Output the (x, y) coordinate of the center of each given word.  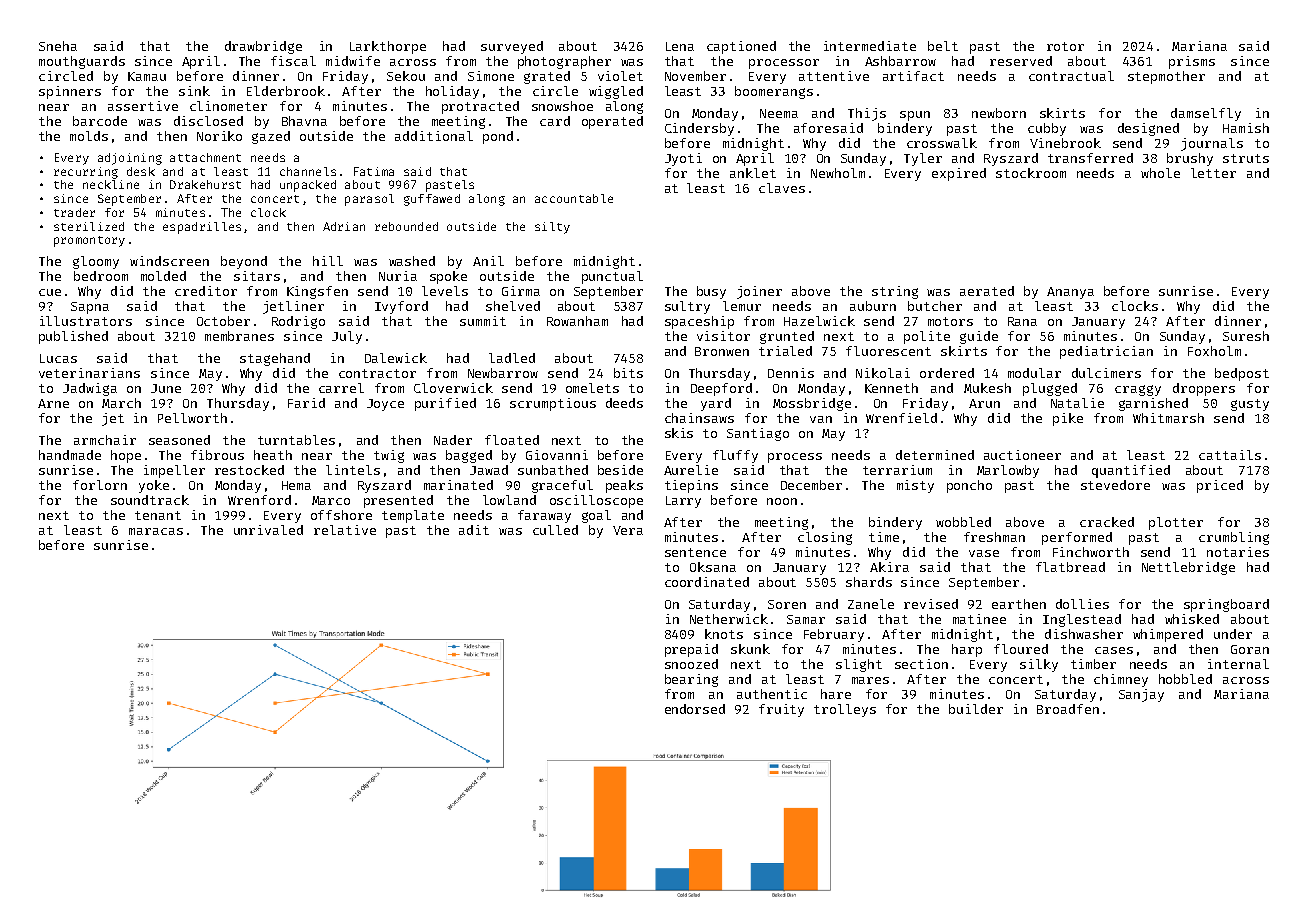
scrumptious (553, 404)
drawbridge (263, 47)
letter (1213, 173)
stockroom (1031, 173)
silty (552, 228)
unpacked (308, 186)
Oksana (713, 567)
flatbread (1070, 567)
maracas (156, 531)
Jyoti (683, 159)
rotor (1065, 46)
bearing (691, 680)
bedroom (101, 276)
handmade (70, 455)
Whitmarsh (1168, 418)
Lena (680, 46)
